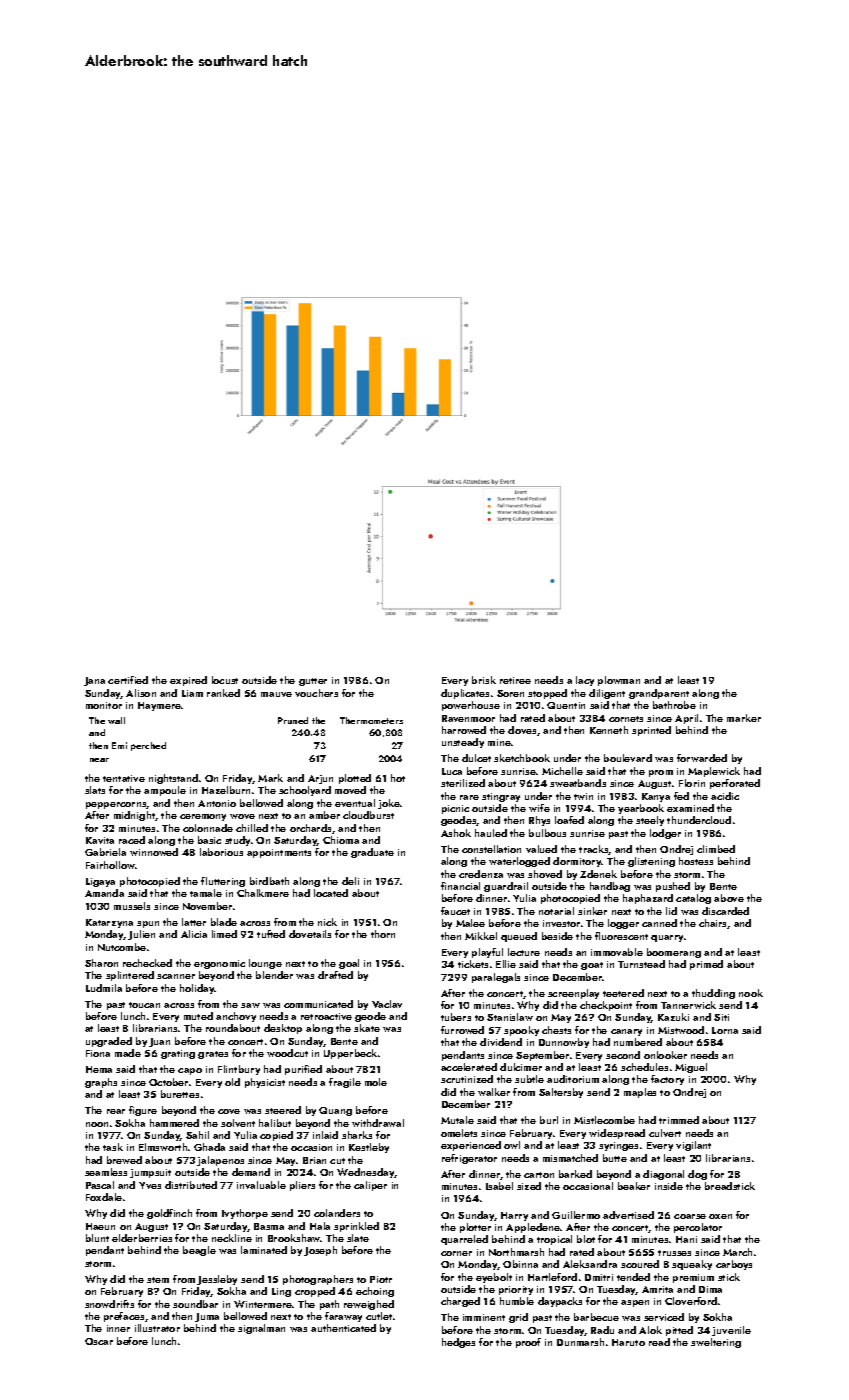 The height and width of the document is (1400, 849). Describe the element at coordinates (191, 1185) in the document. I see `distributed` at that location.
